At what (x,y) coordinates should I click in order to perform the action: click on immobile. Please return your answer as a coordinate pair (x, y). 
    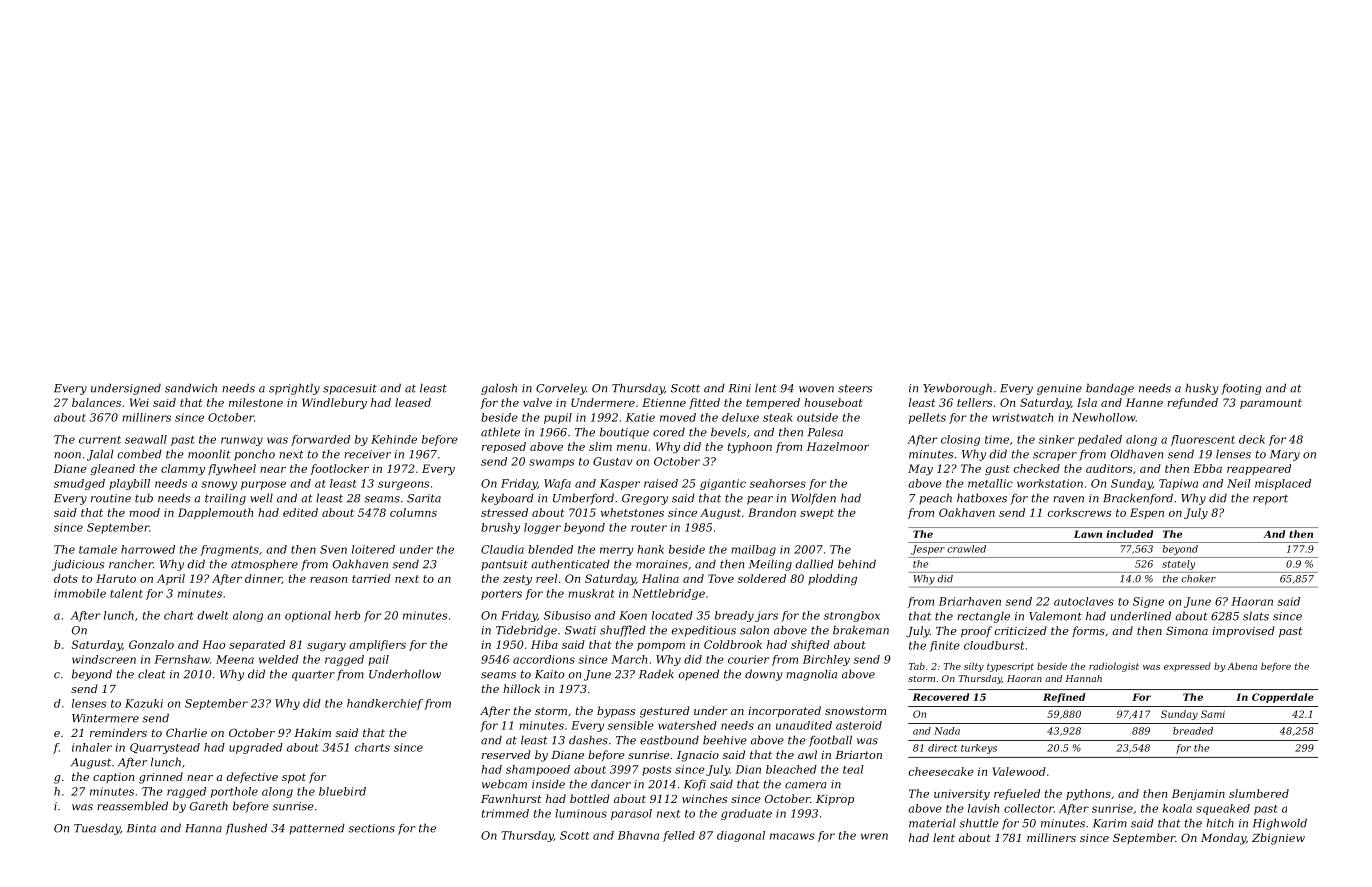
    Looking at the image, I should click on (80, 593).
